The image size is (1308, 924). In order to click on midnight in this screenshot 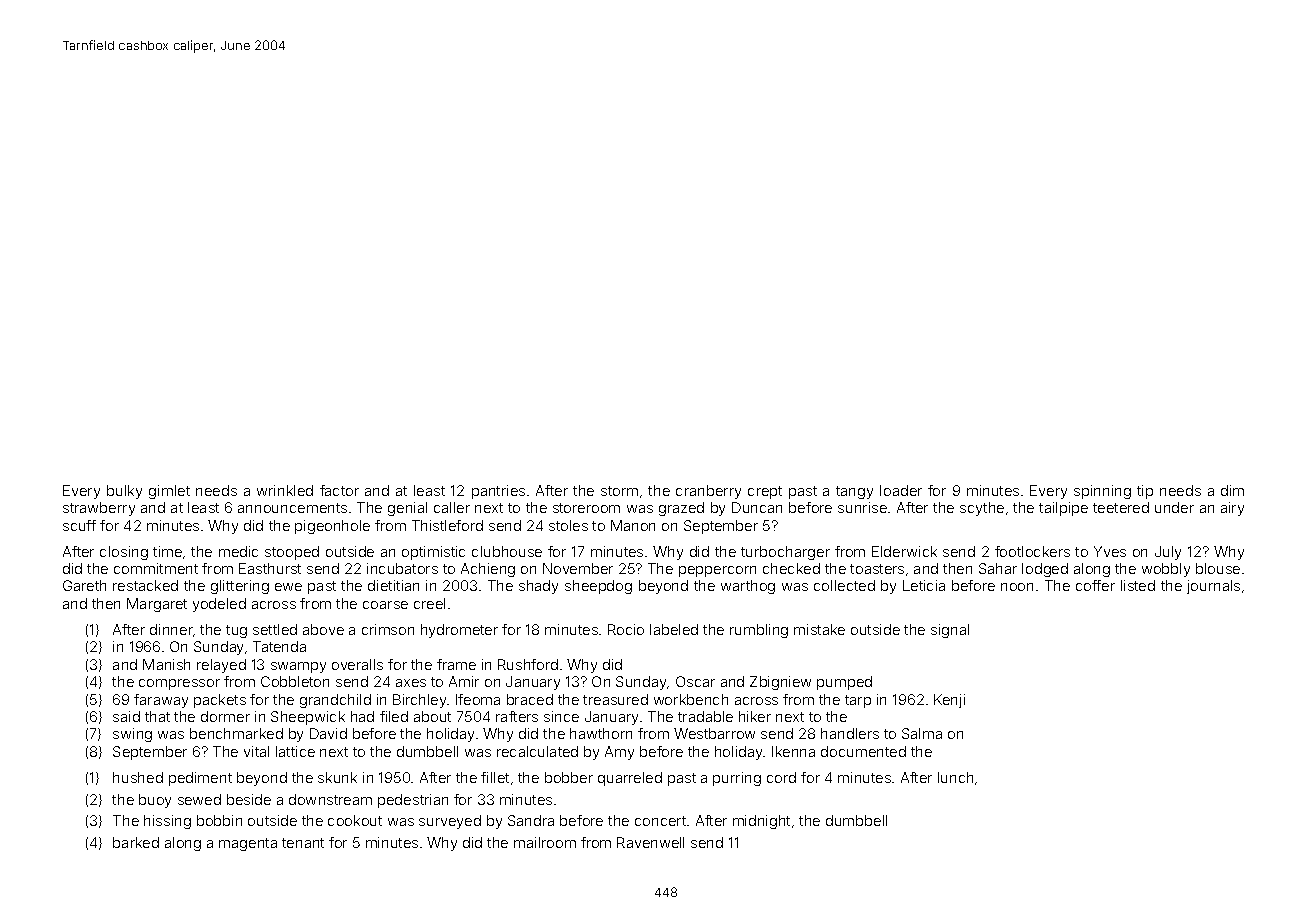, I will do `click(761, 822)`.
